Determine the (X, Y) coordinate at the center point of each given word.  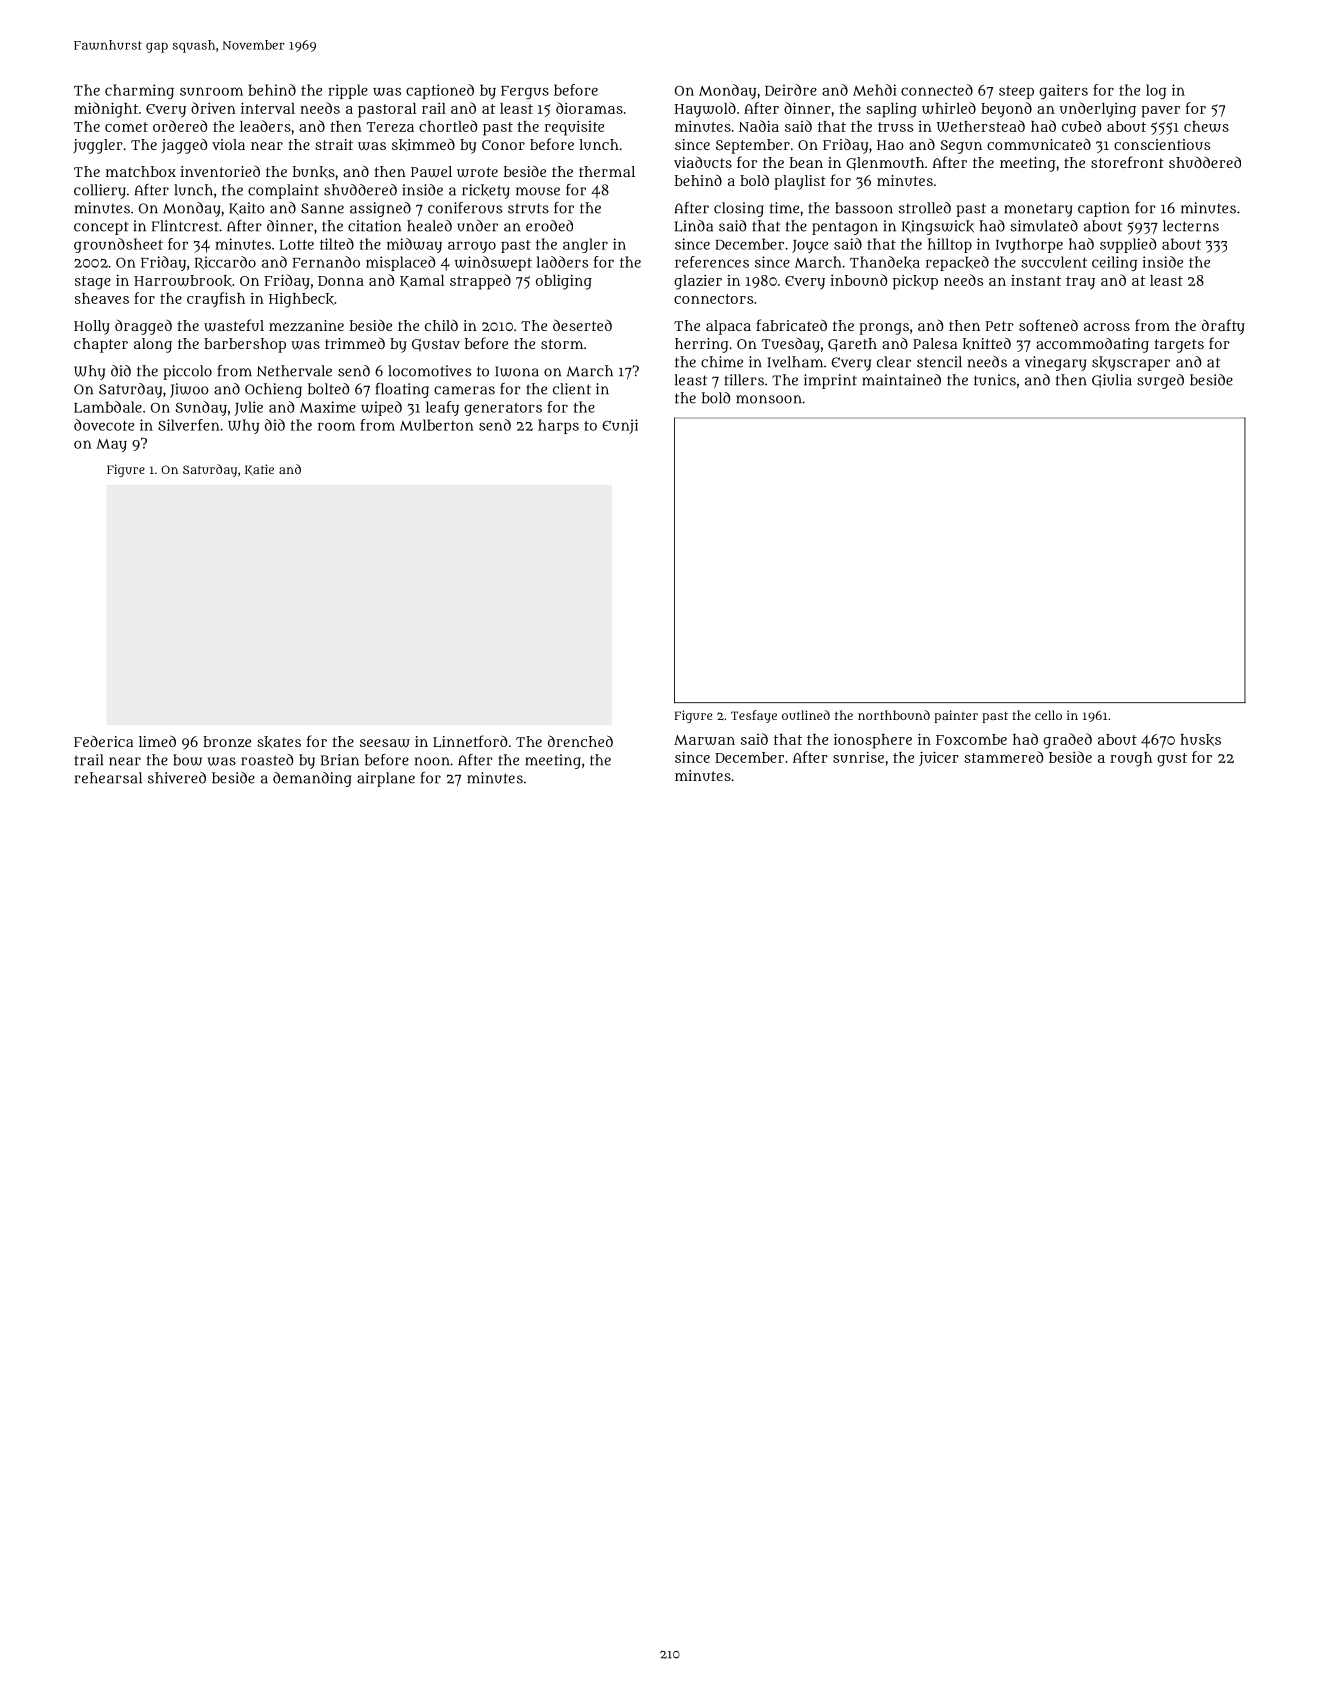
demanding (312, 779)
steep (1016, 92)
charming (139, 91)
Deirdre (791, 90)
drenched (580, 741)
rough (1131, 759)
